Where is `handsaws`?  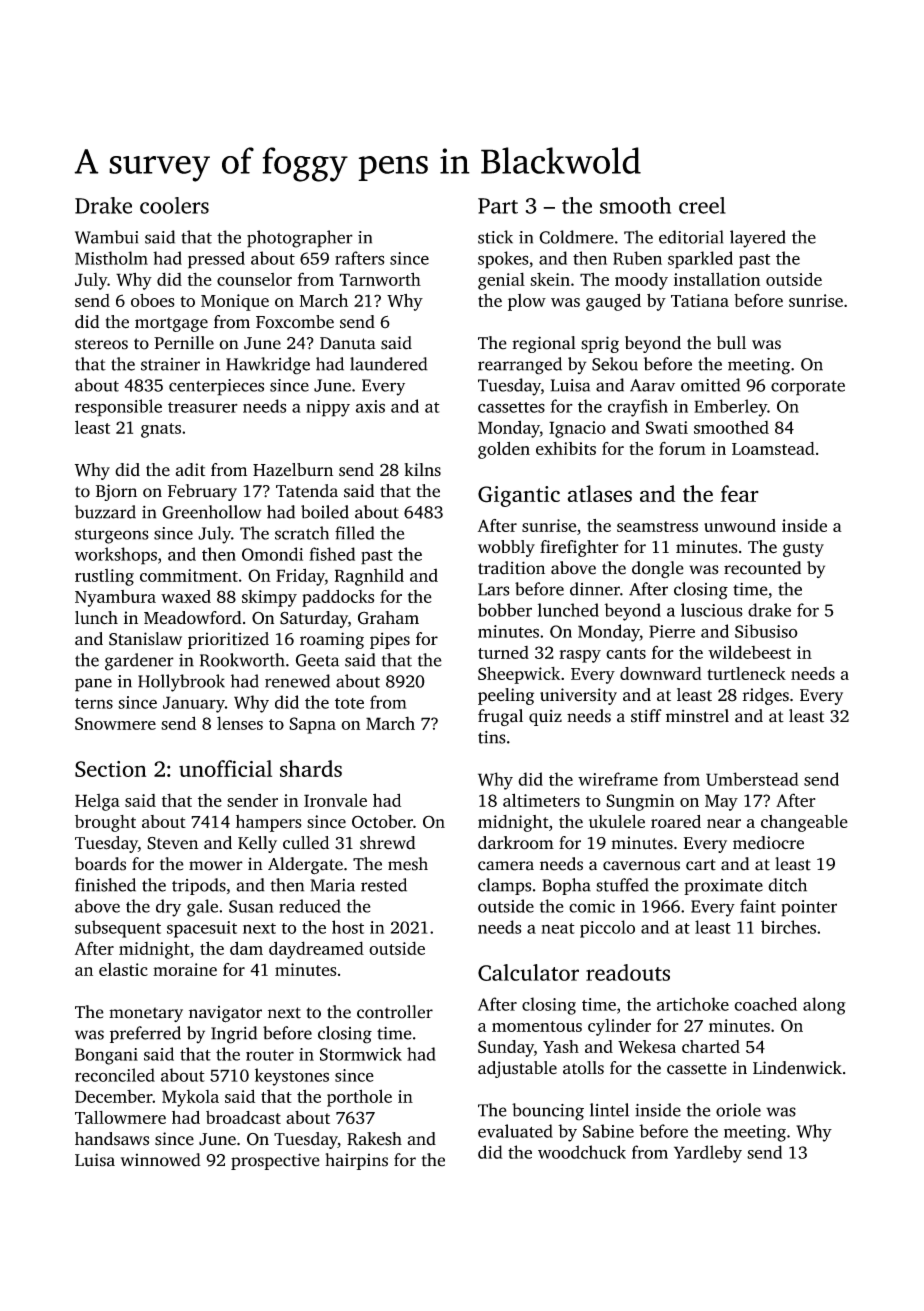 handsaws is located at coordinates (112, 1139).
